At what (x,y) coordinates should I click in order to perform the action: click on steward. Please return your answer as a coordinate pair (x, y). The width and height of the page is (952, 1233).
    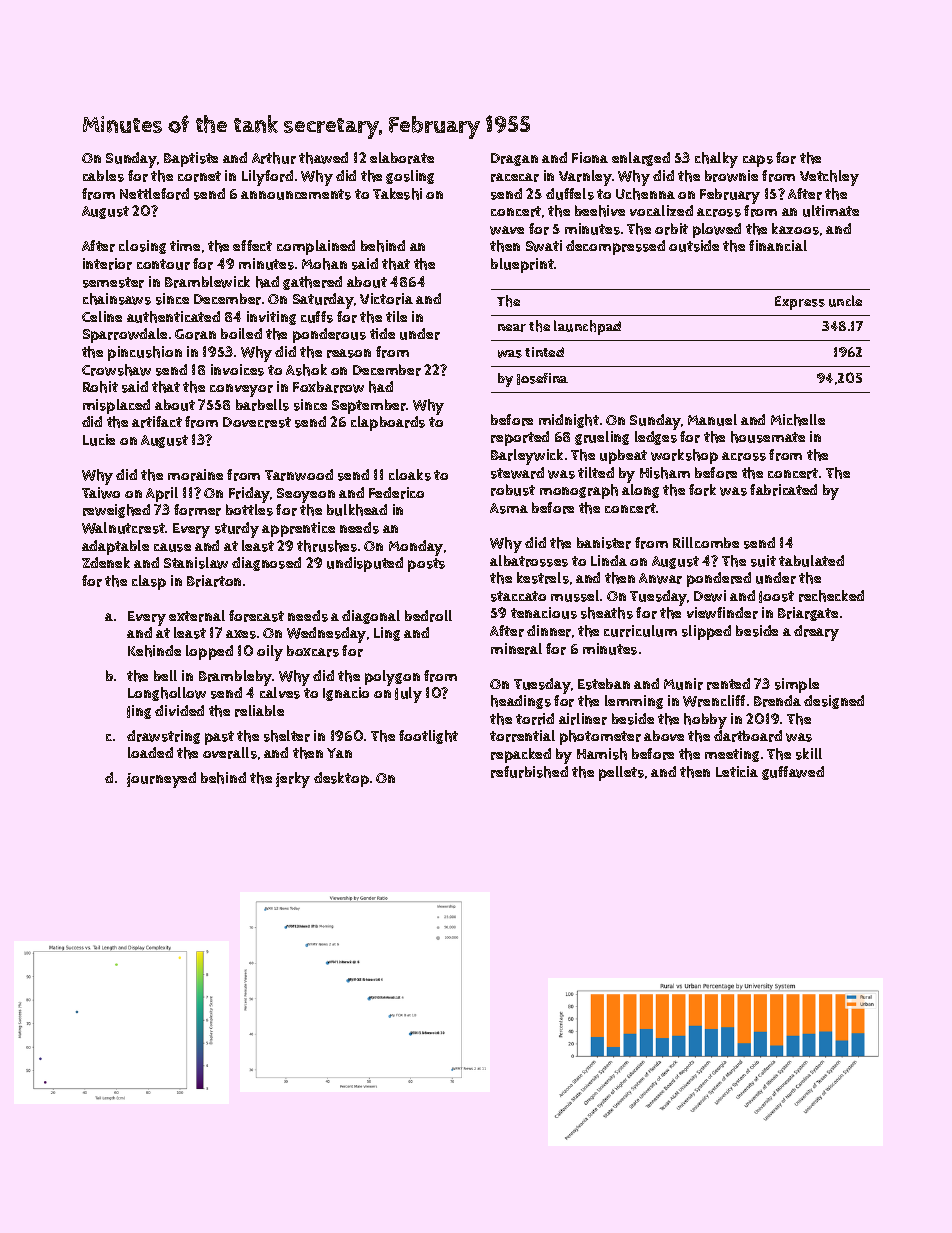
    Looking at the image, I should click on (517, 473).
